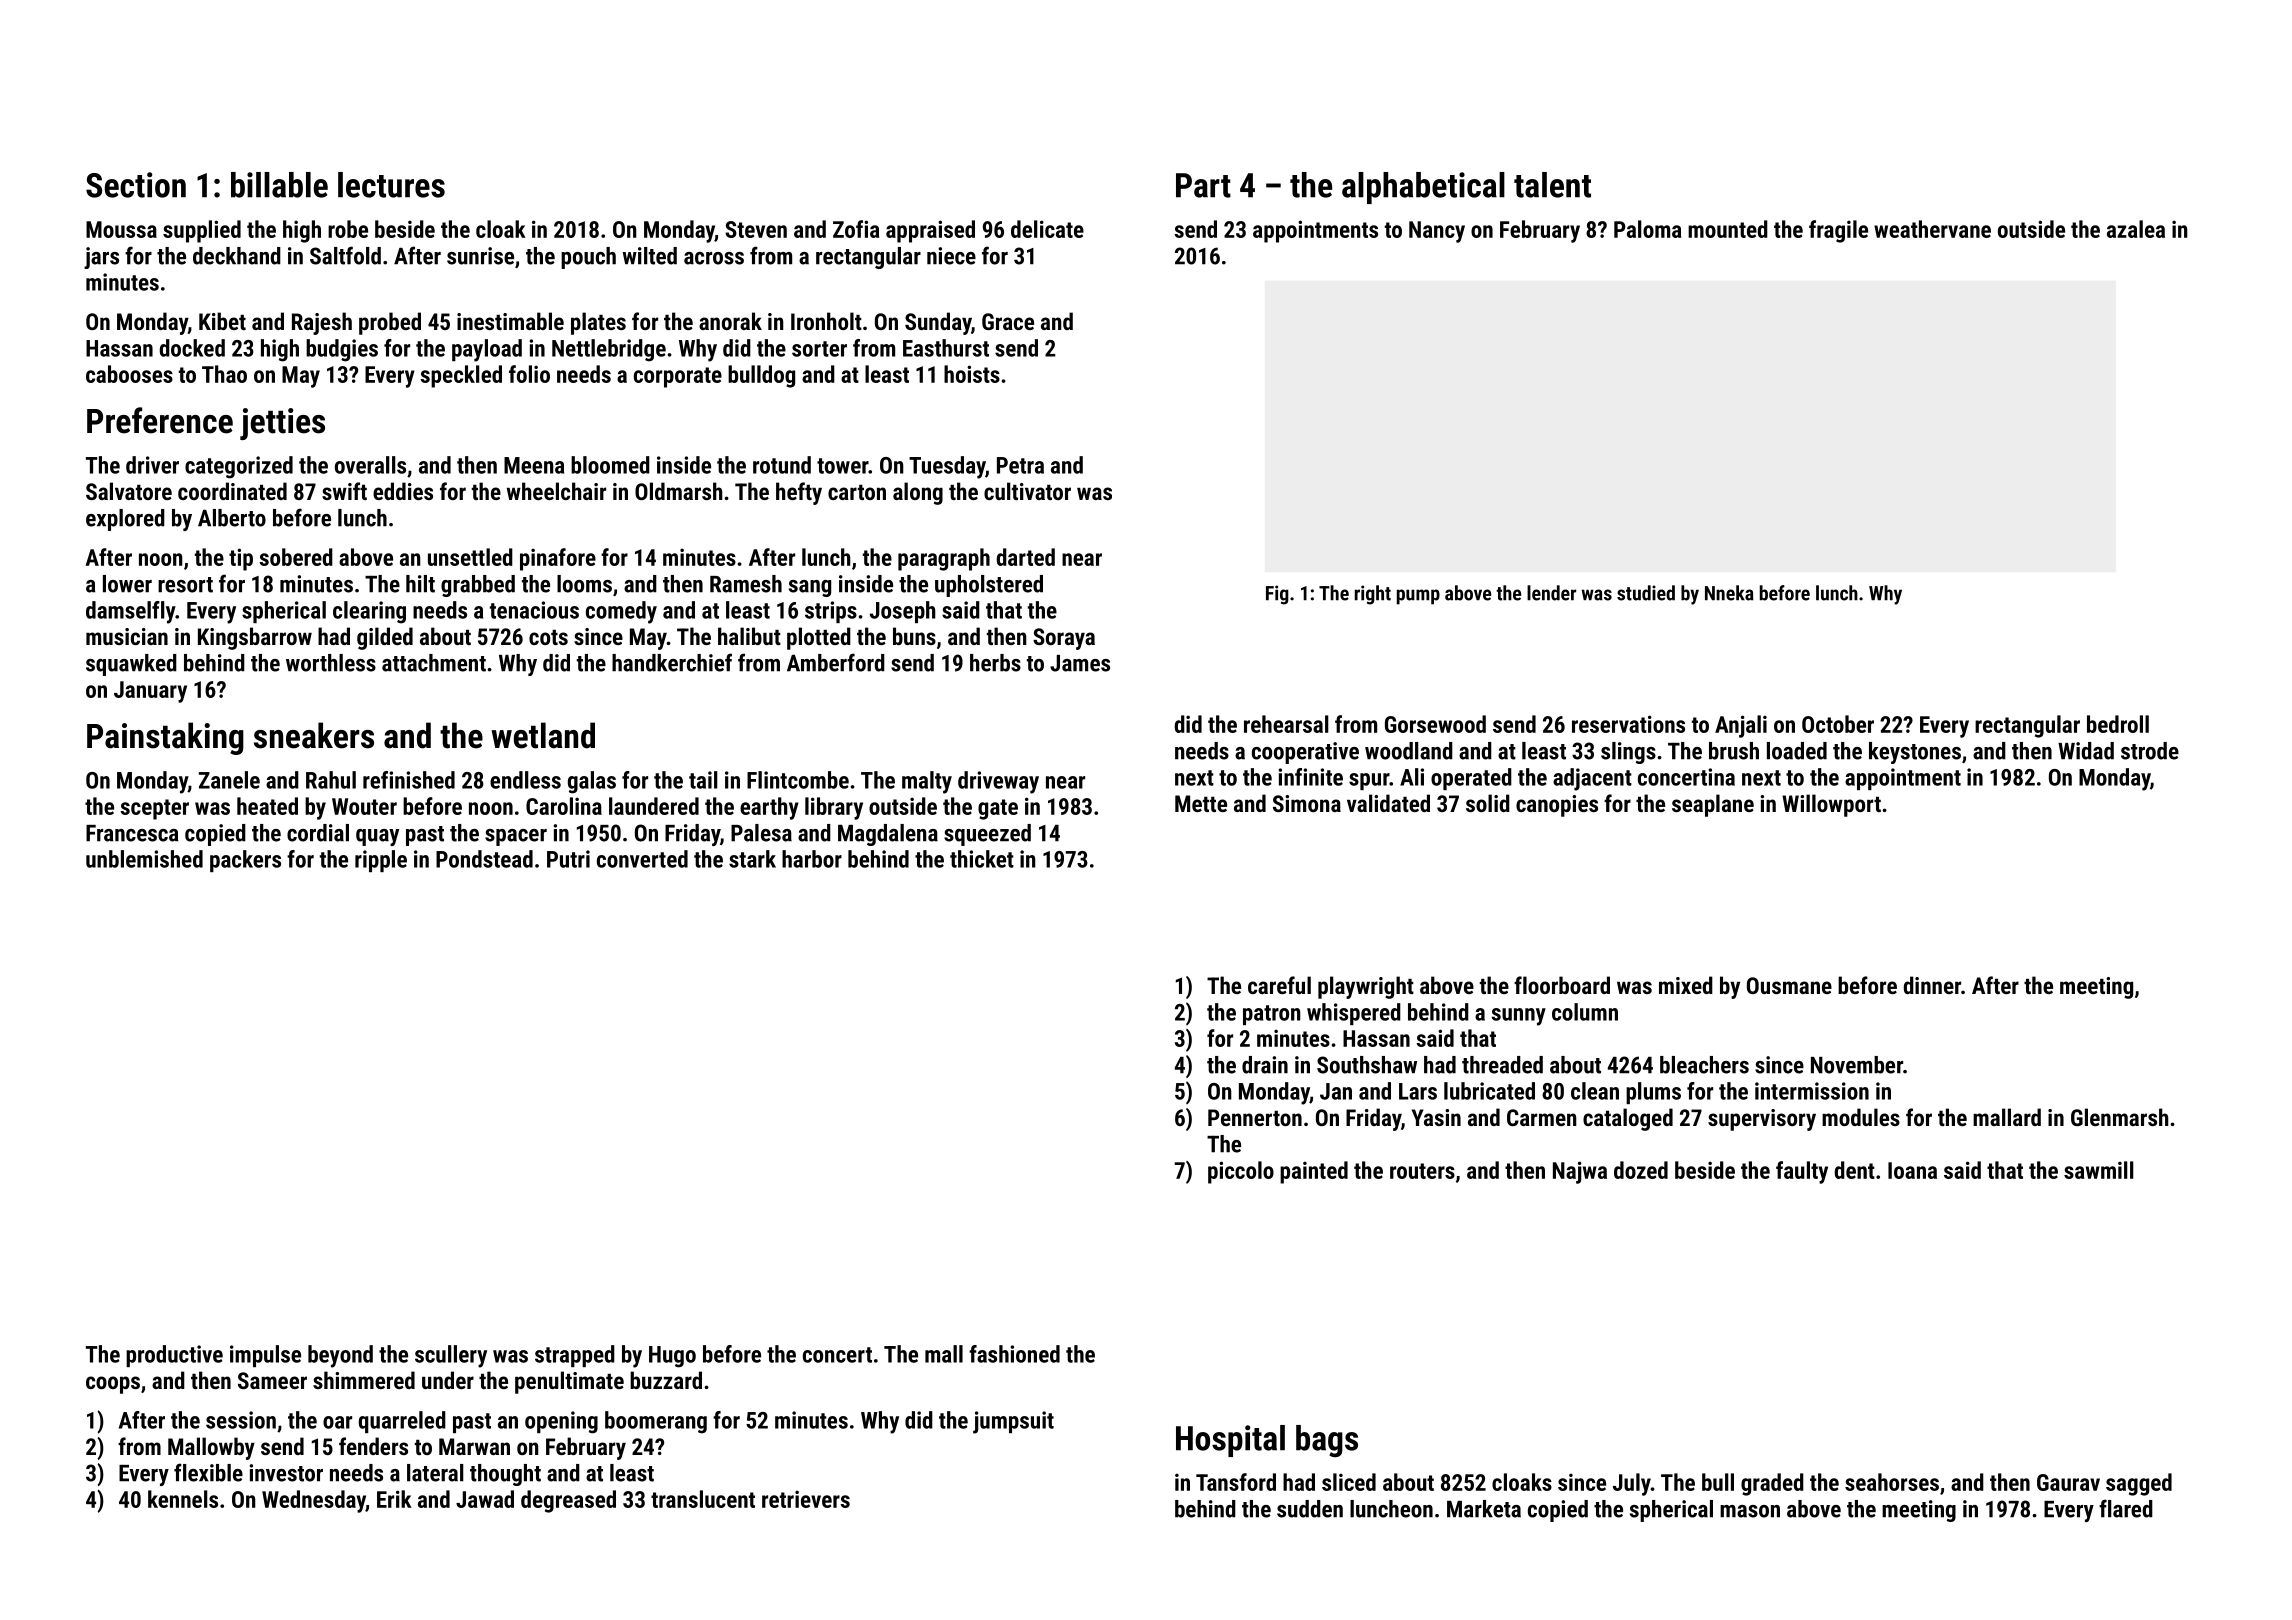  What do you see at coordinates (1203, 185) in the page?
I see `Part` at bounding box center [1203, 185].
